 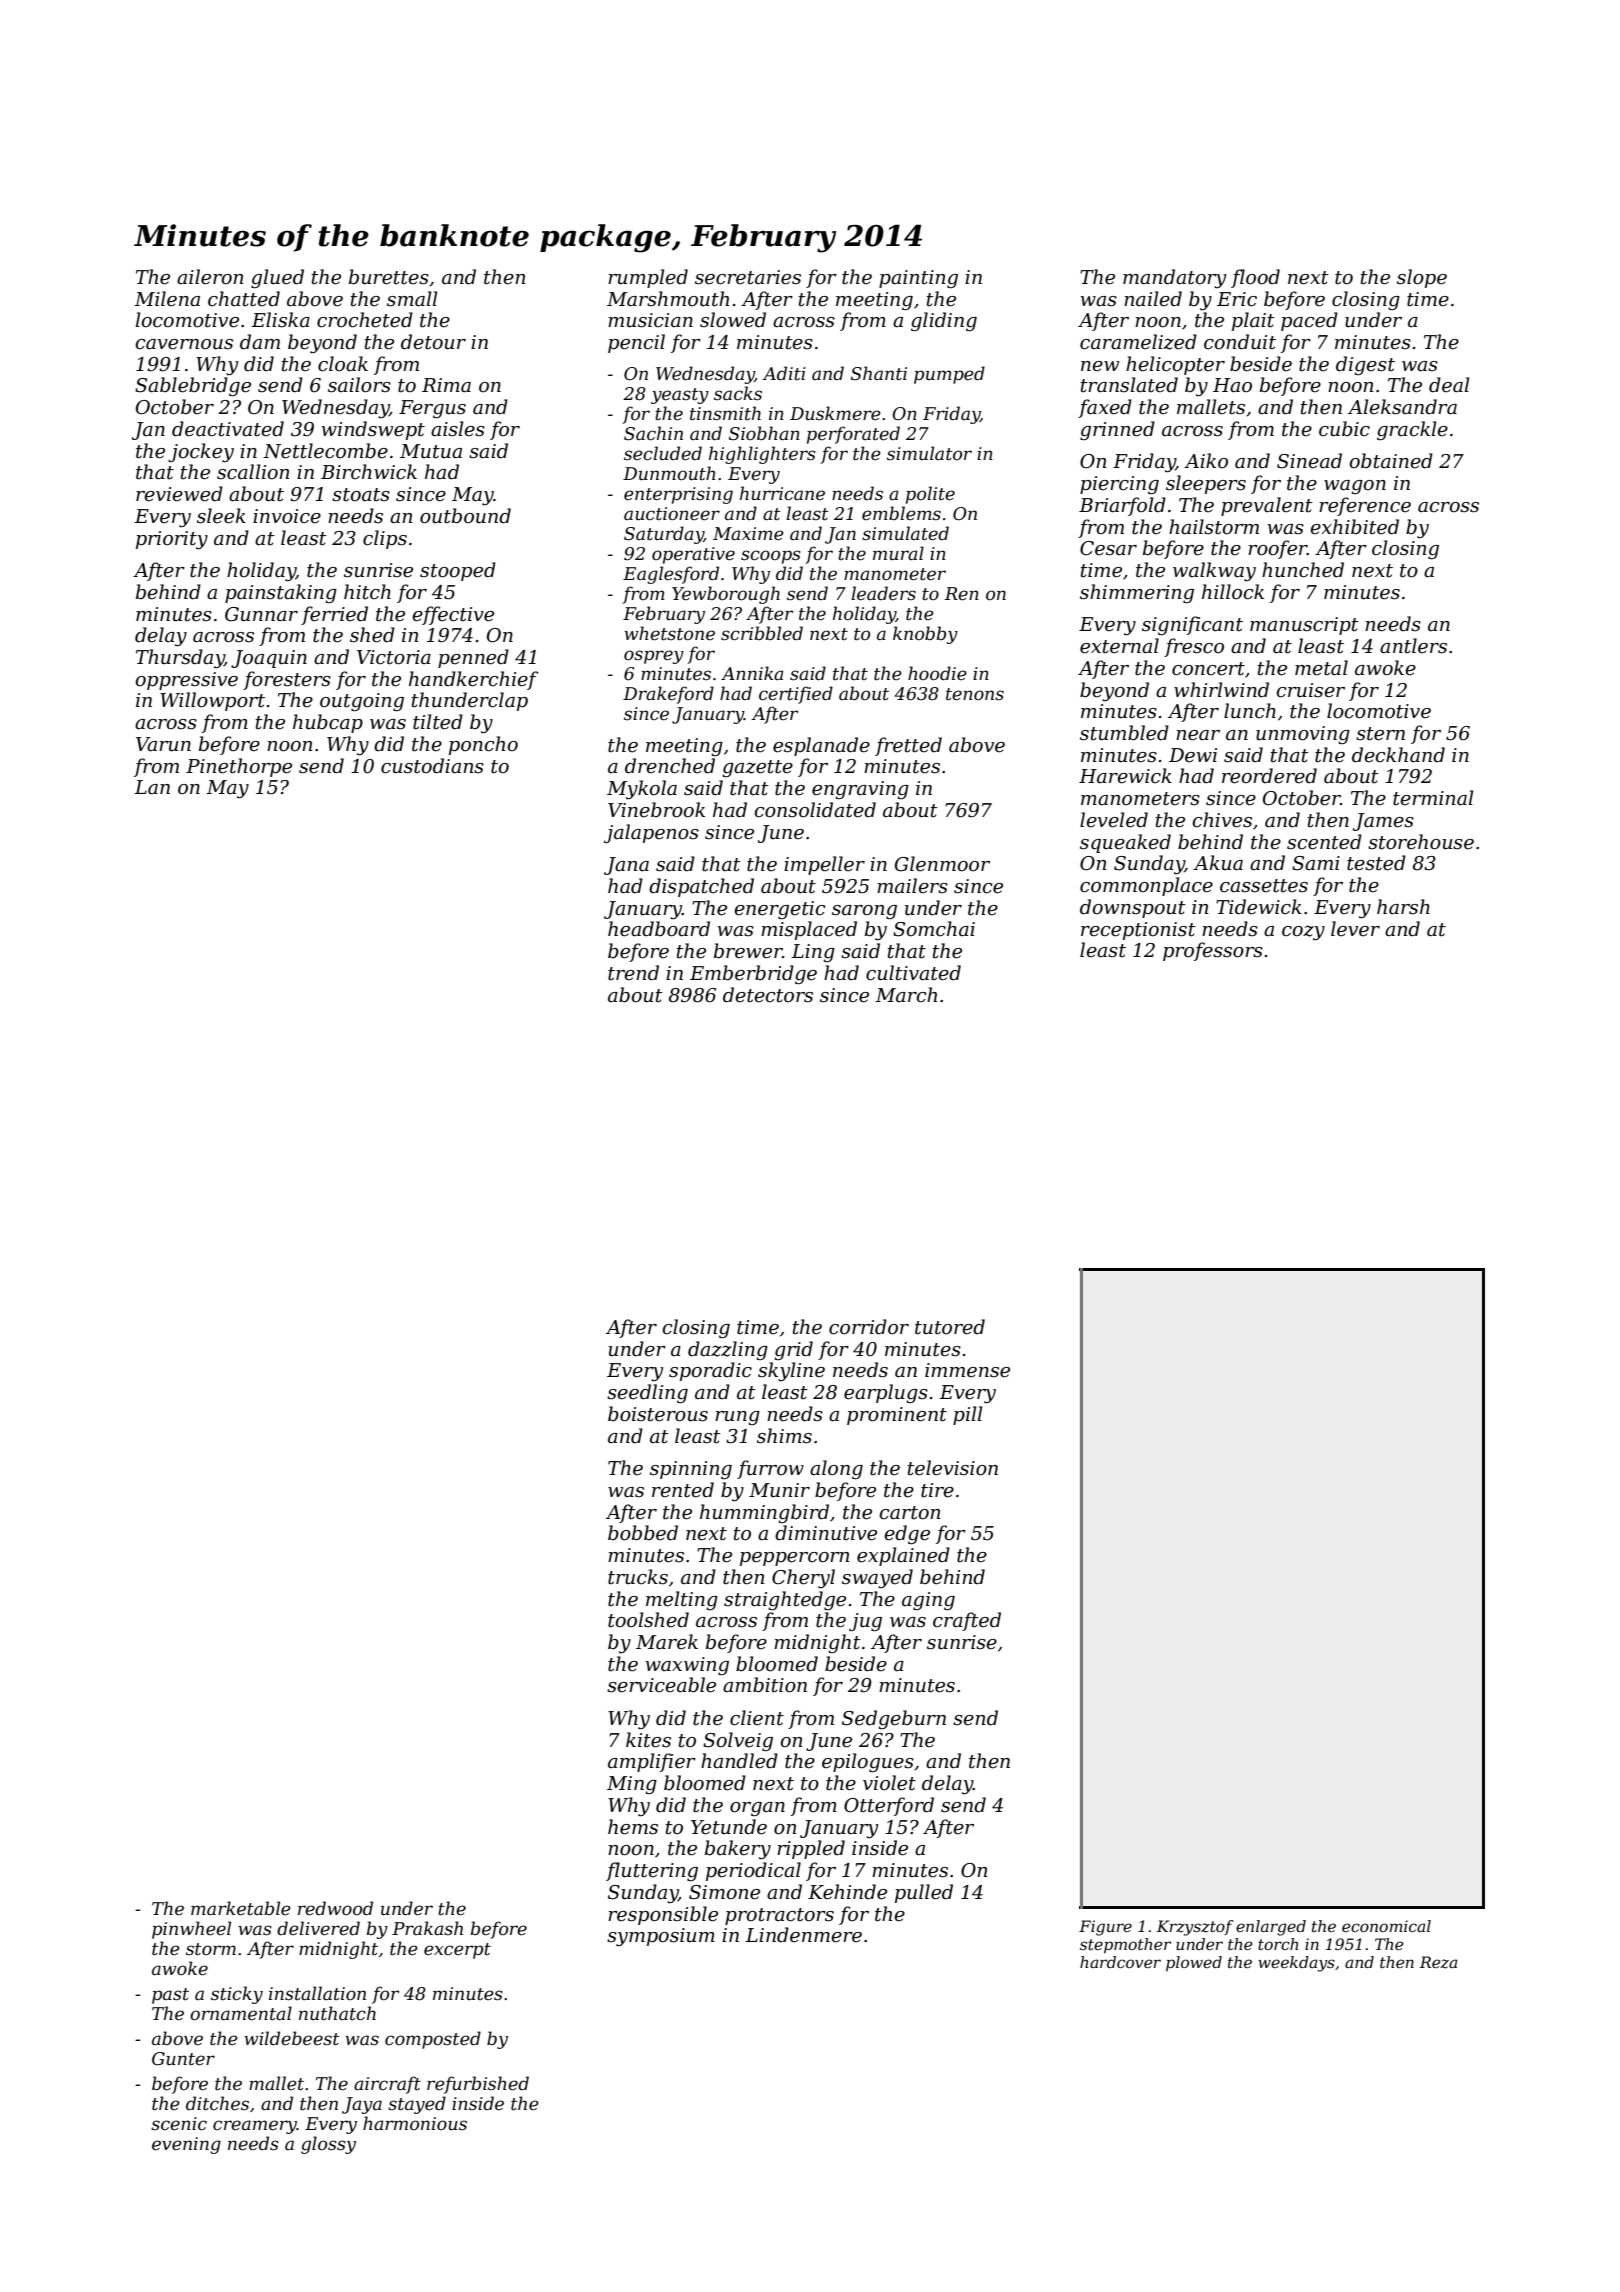 What do you see at coordinates (239, 767) in the screenshot?
I see `Pinethorpe` at bounding box center [239, 767].
